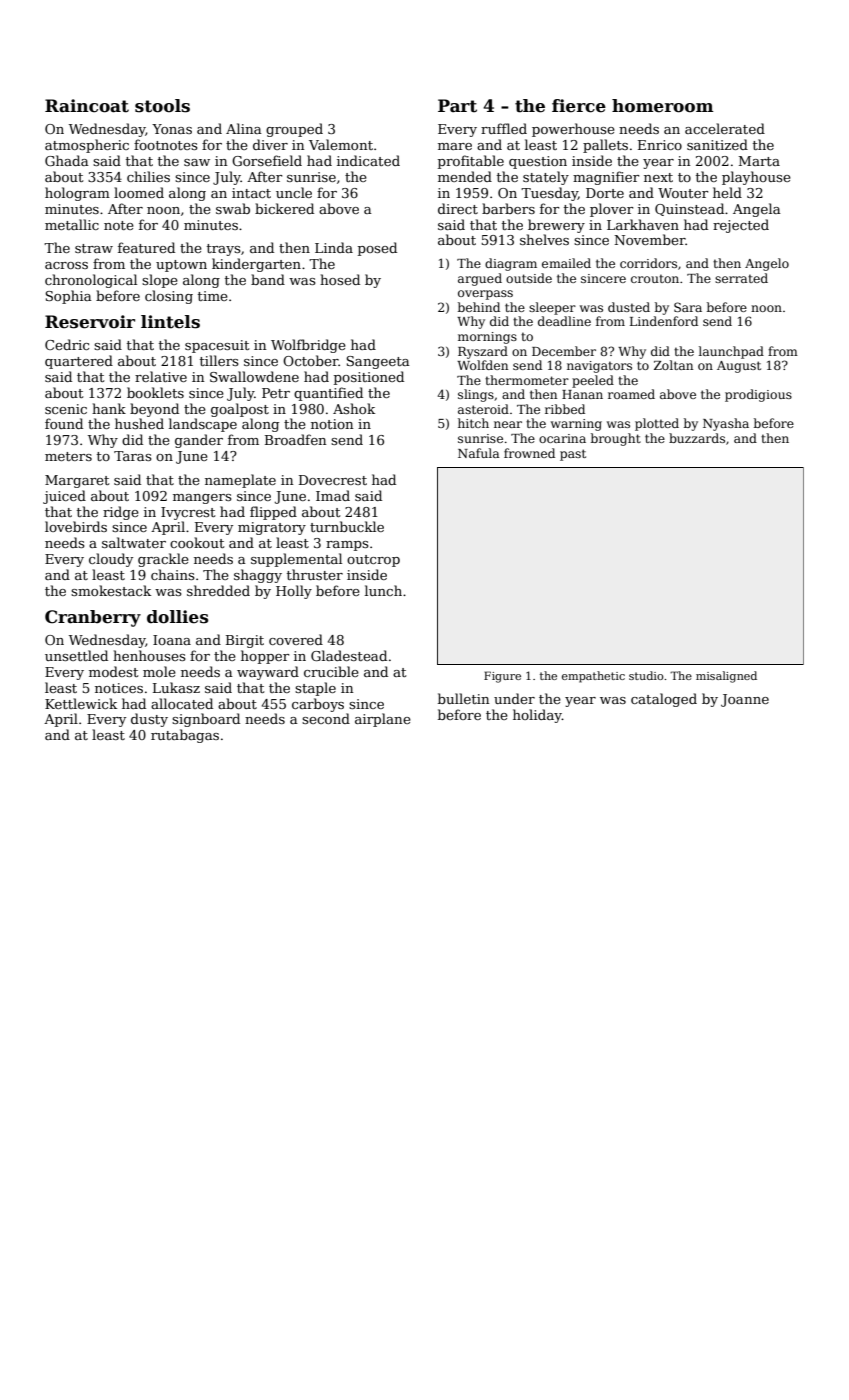  What do you see at coordinates (273, 513) in the page?
I see `flipped` at bounding box center [273, 513].
